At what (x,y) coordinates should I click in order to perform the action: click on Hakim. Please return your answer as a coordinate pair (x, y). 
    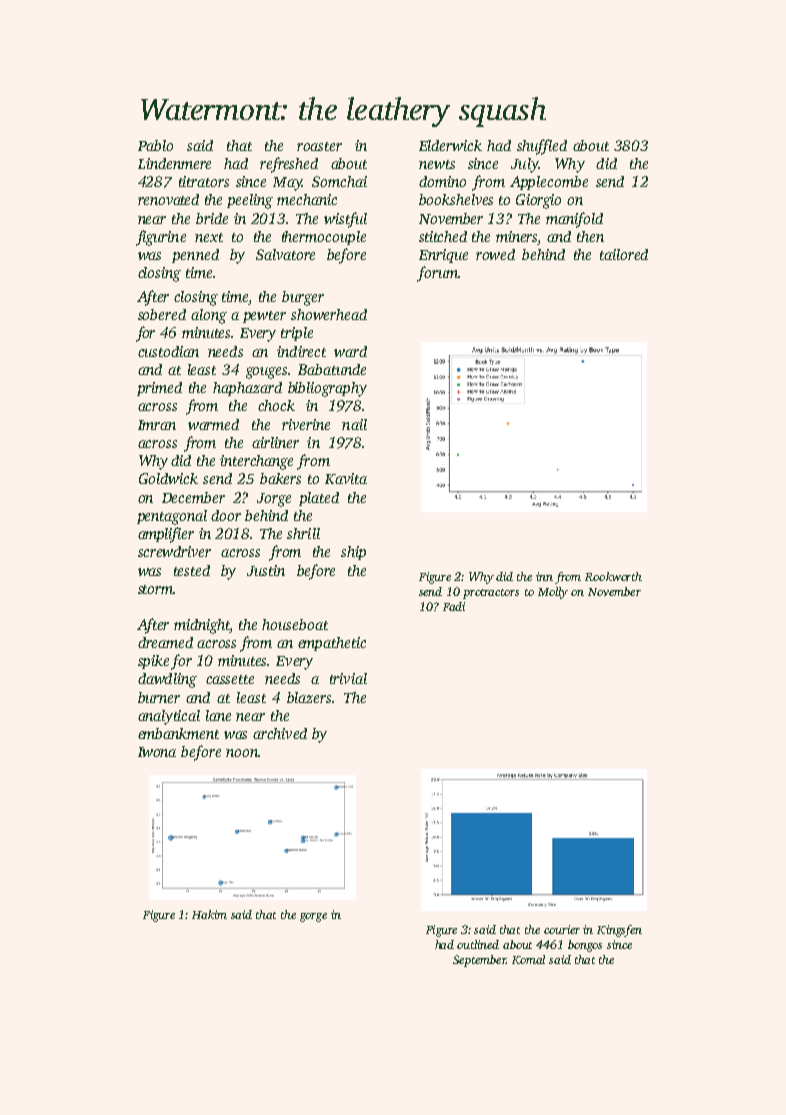
    Looking at the image, I should click on (209, 914).
